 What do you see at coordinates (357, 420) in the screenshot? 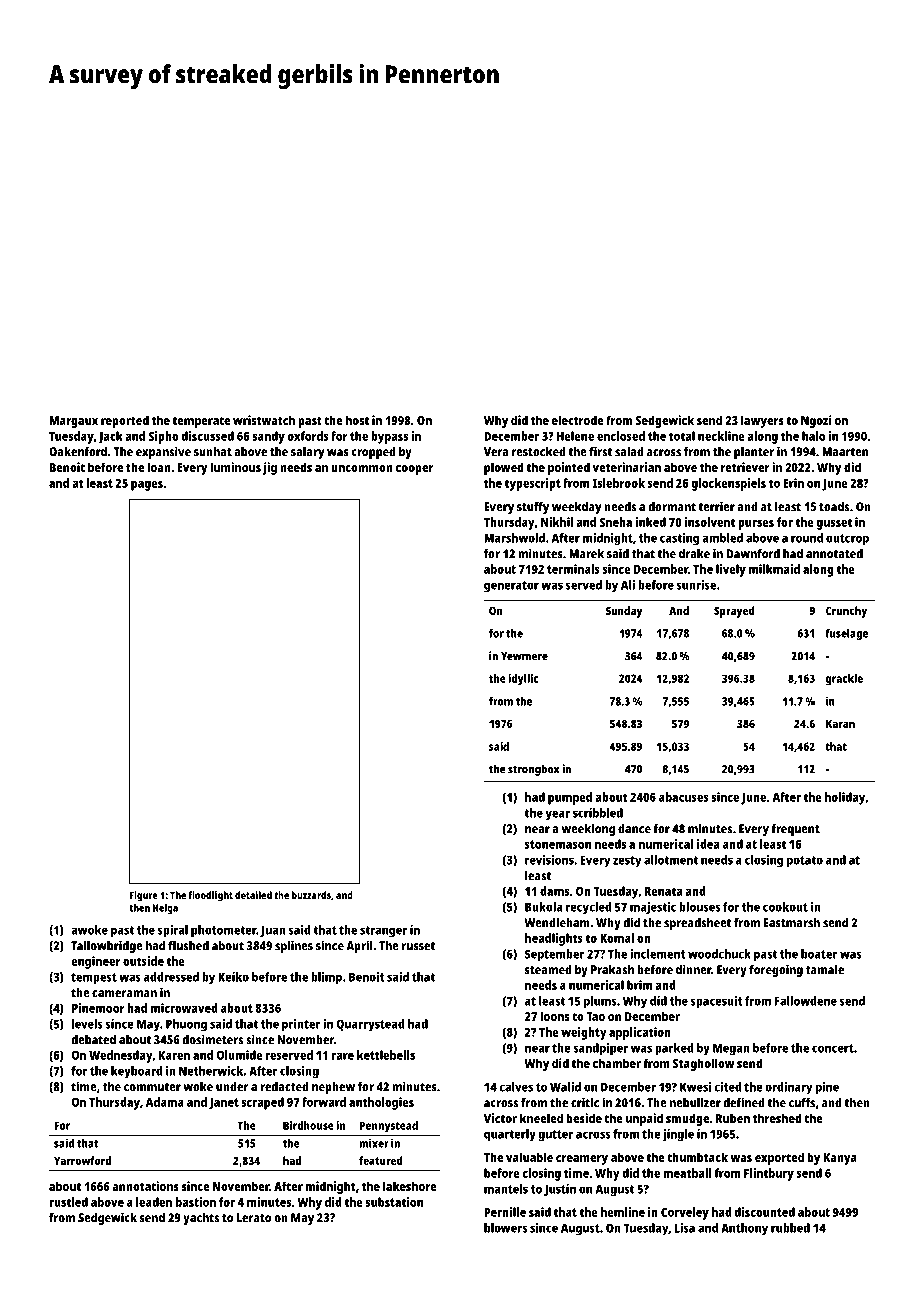
I see `host` at bounding box center [357, 420].
